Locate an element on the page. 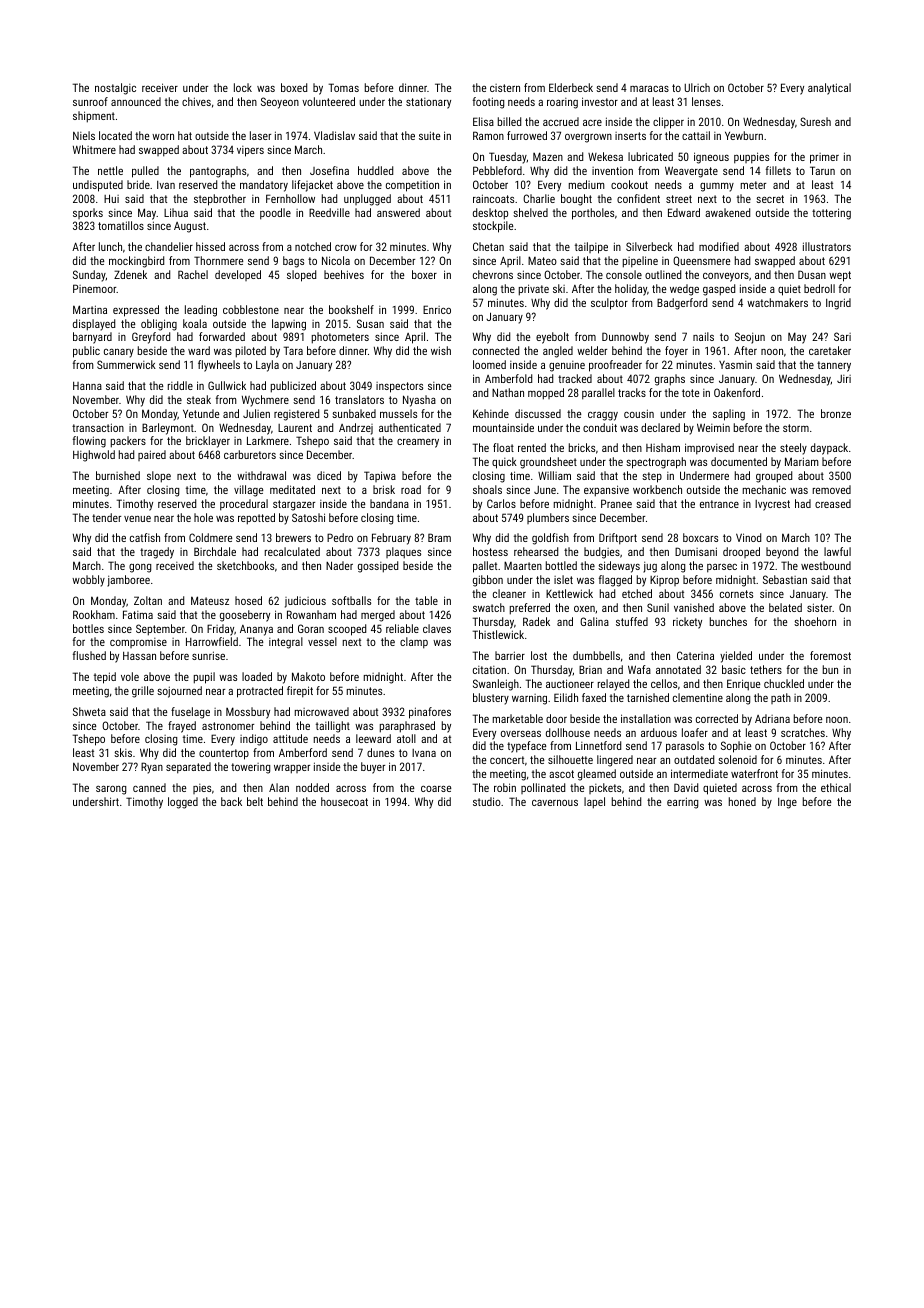 This page has height=1308, width=924. sarong is located at coordinates (111, 790).
